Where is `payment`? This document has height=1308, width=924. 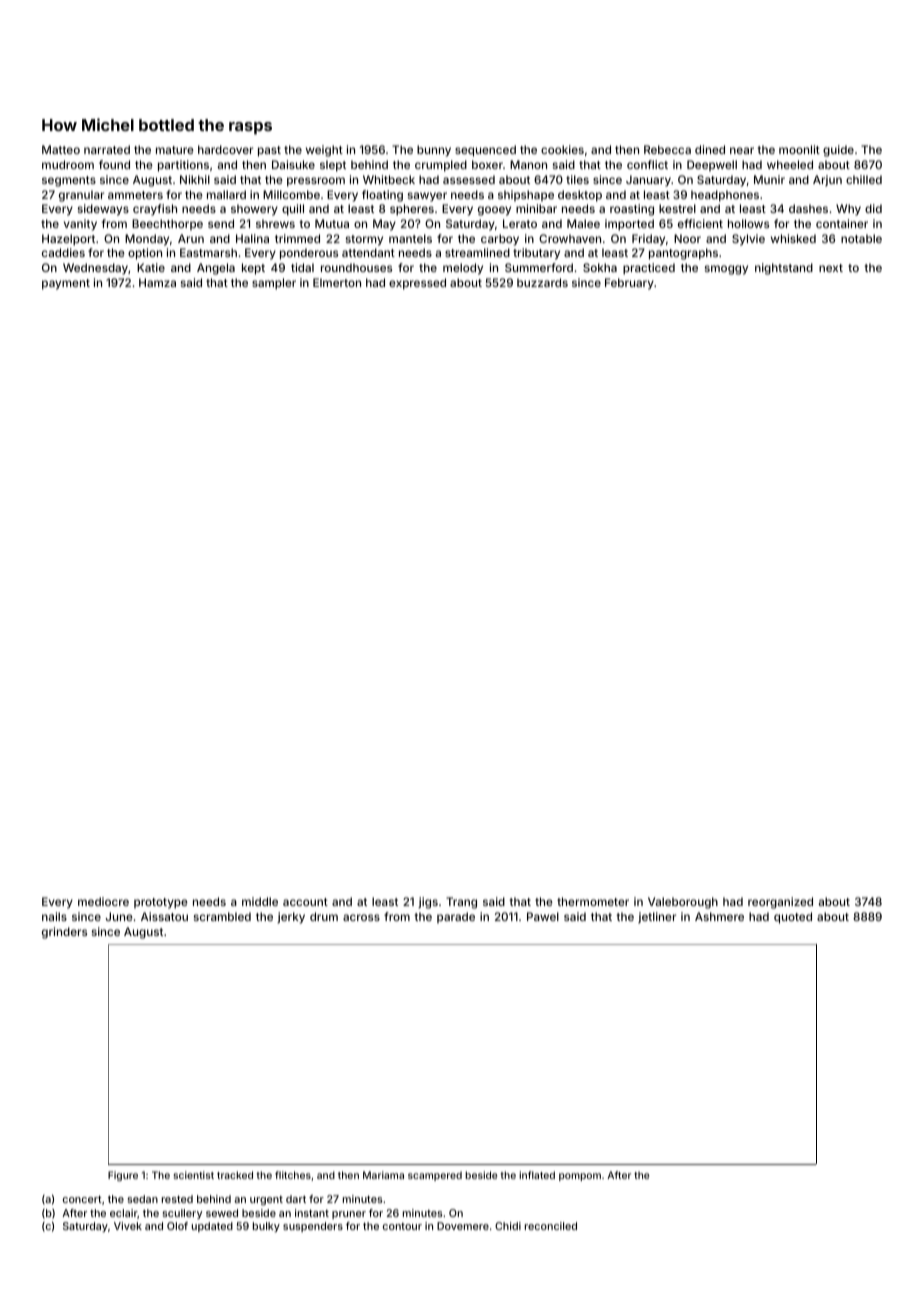
payment is located at coordinates (66, 284).
